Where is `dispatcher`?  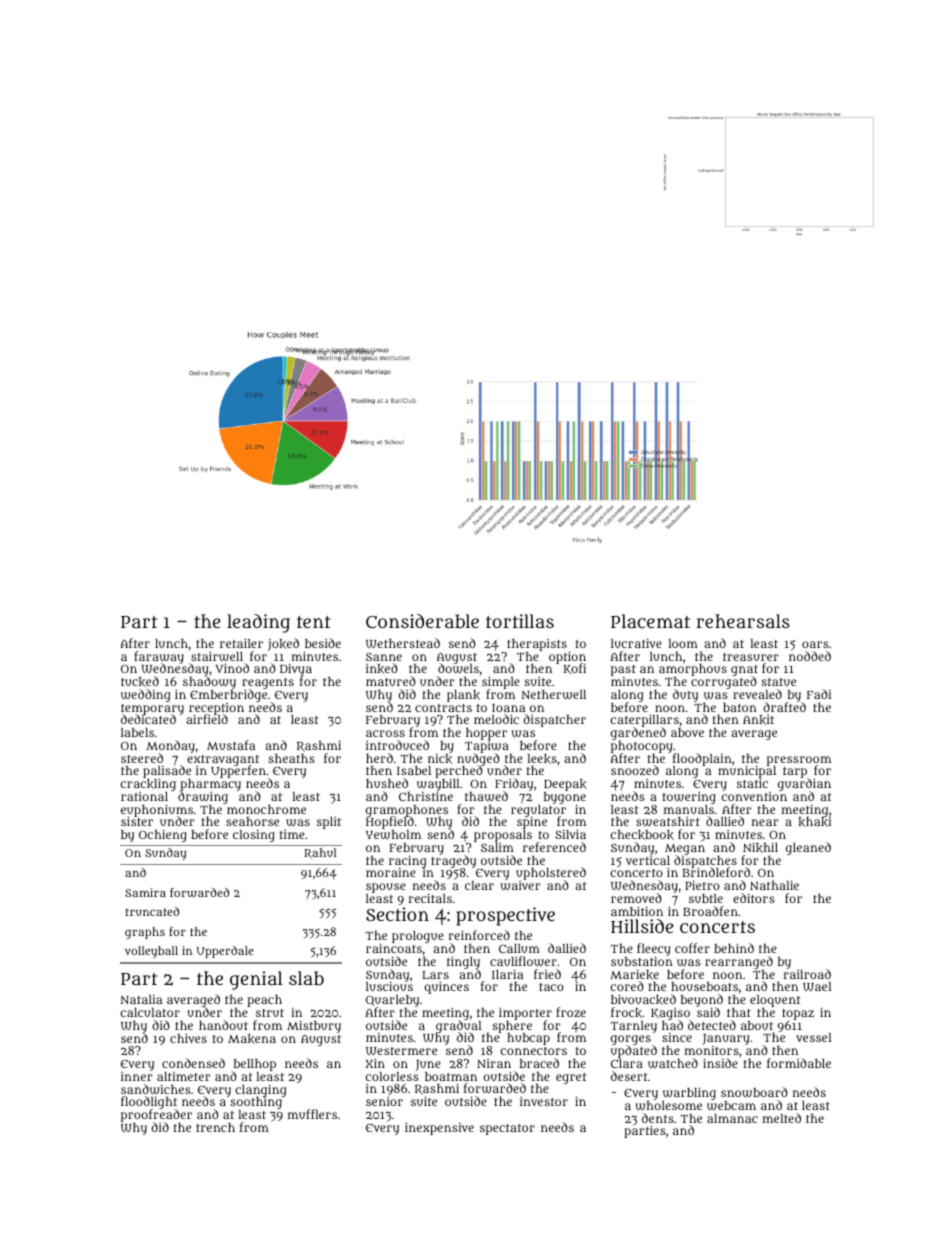 dispatcher is located at coordinates (554, 720).
